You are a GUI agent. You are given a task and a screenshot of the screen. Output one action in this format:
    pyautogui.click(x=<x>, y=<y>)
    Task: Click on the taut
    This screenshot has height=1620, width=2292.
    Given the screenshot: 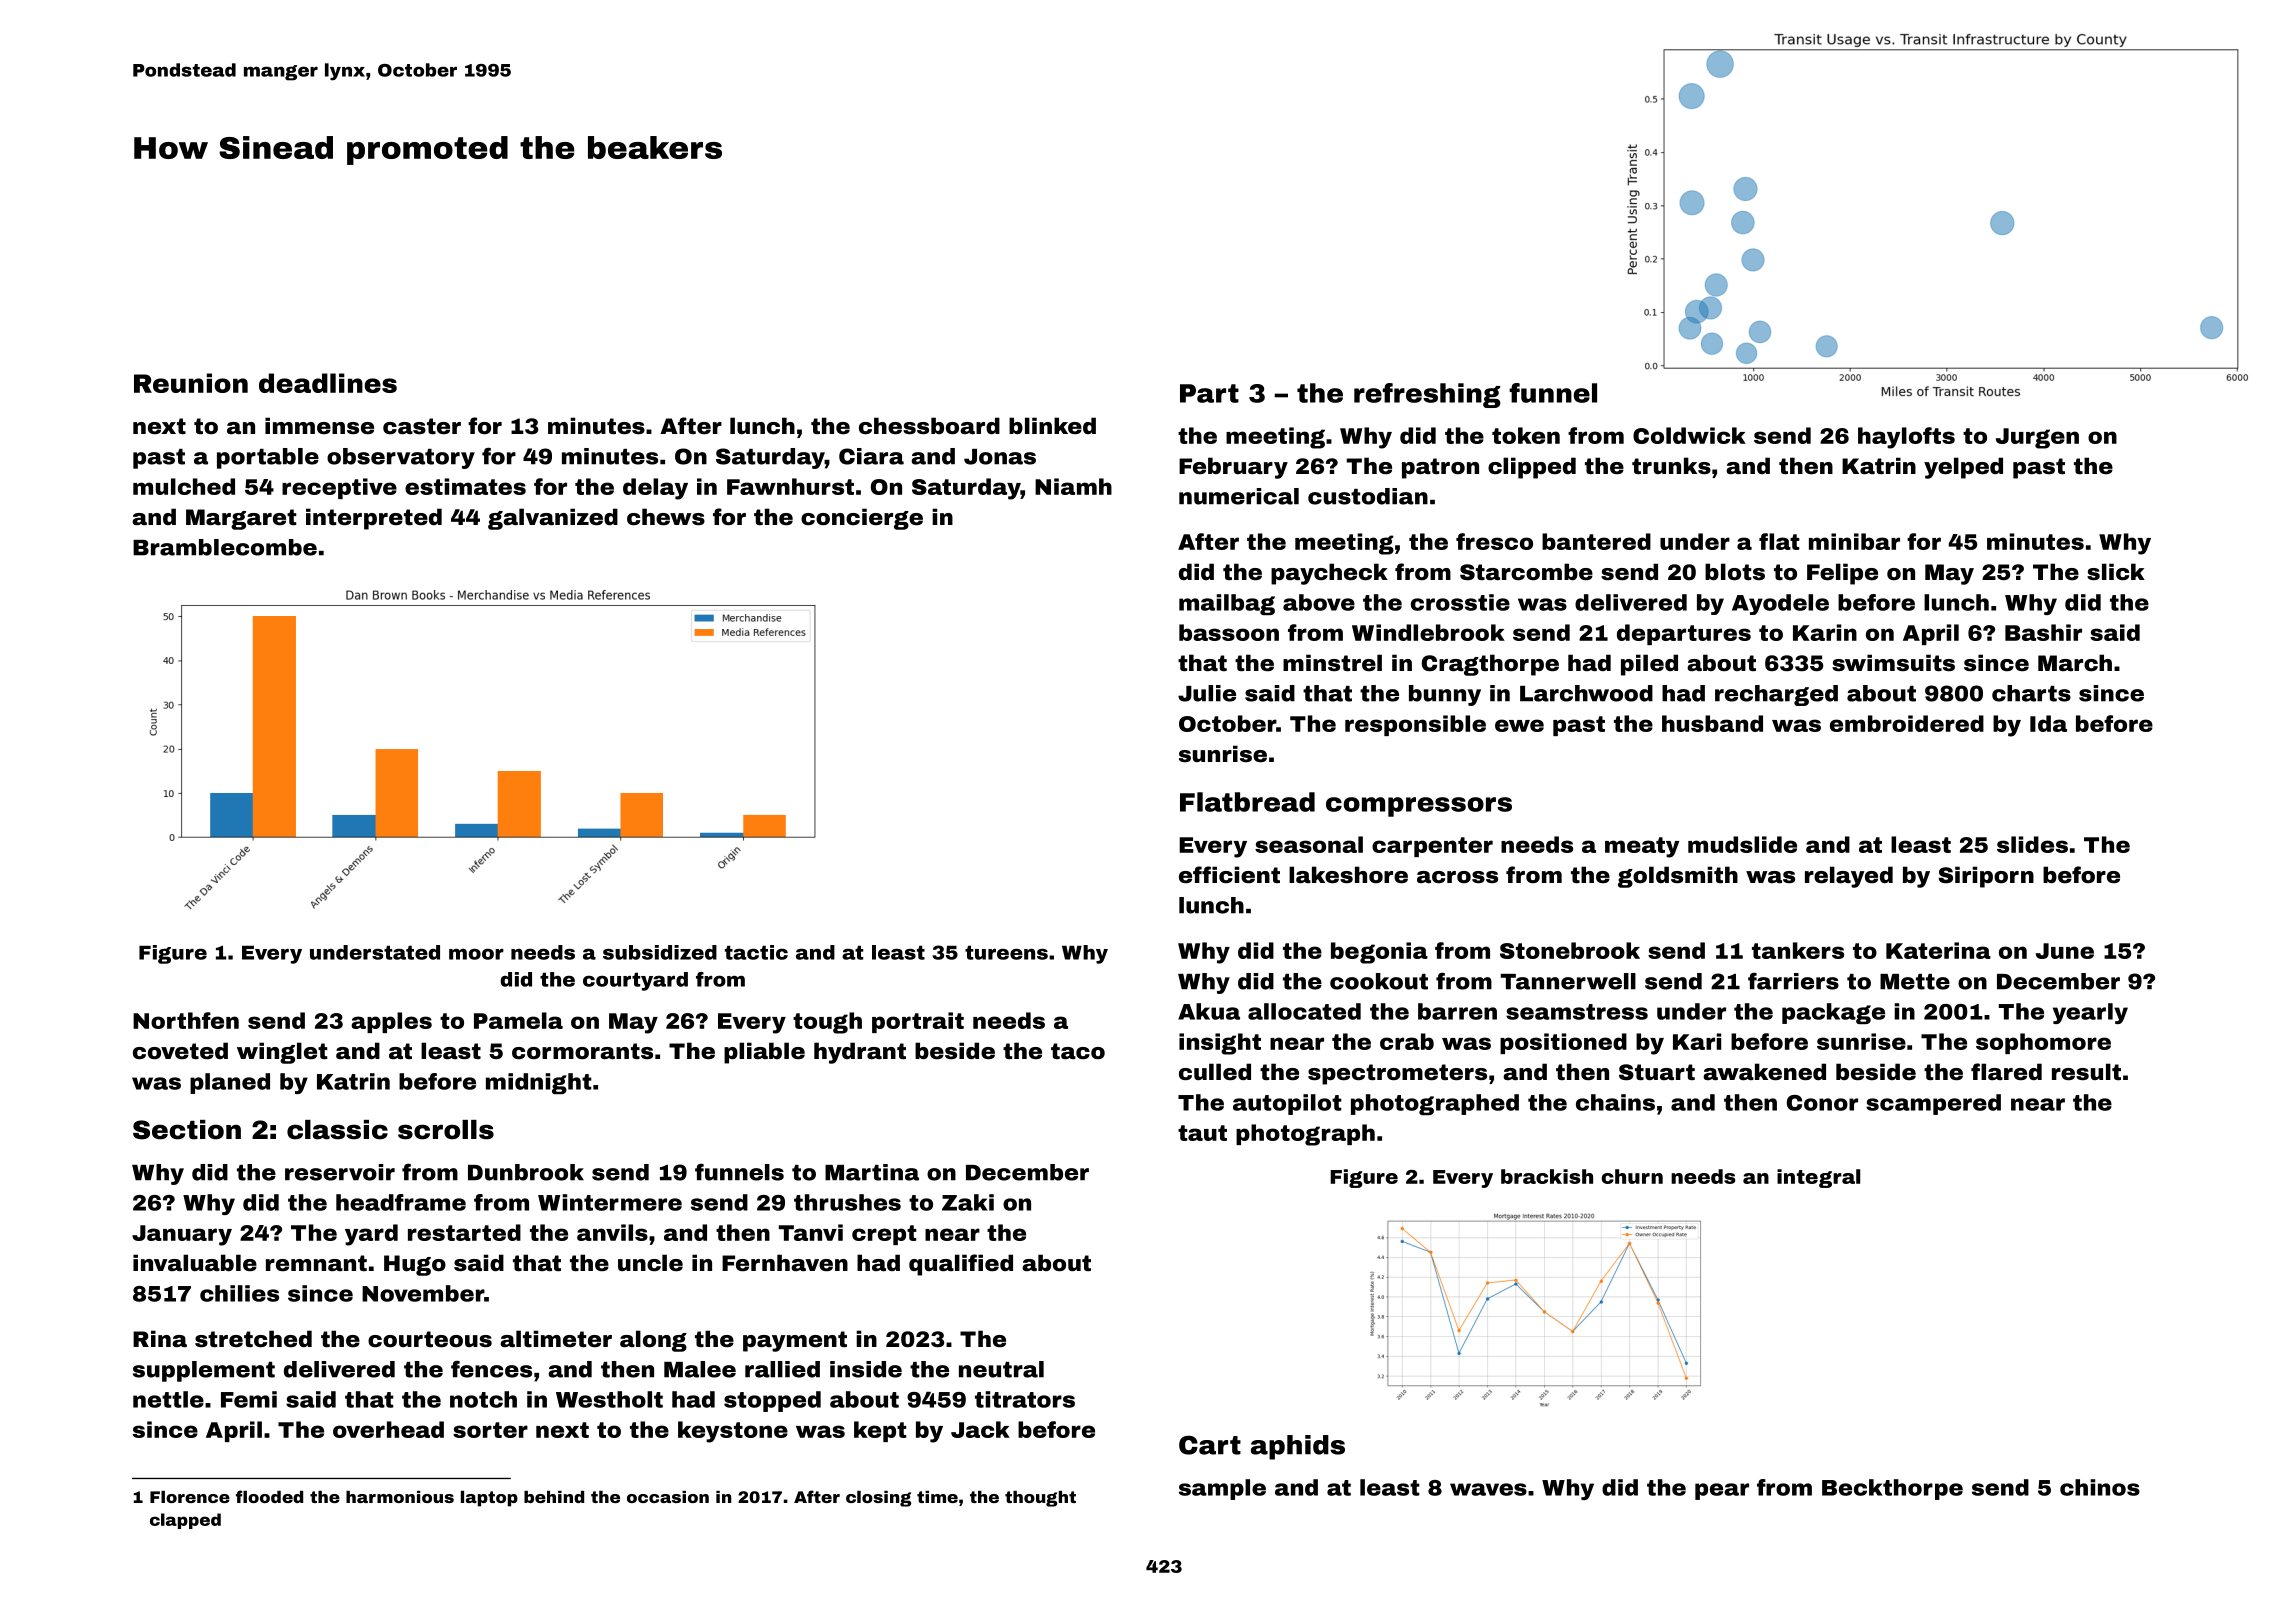 What is the action you would take?
    pyautogui.click(x=1202, y=1133)
